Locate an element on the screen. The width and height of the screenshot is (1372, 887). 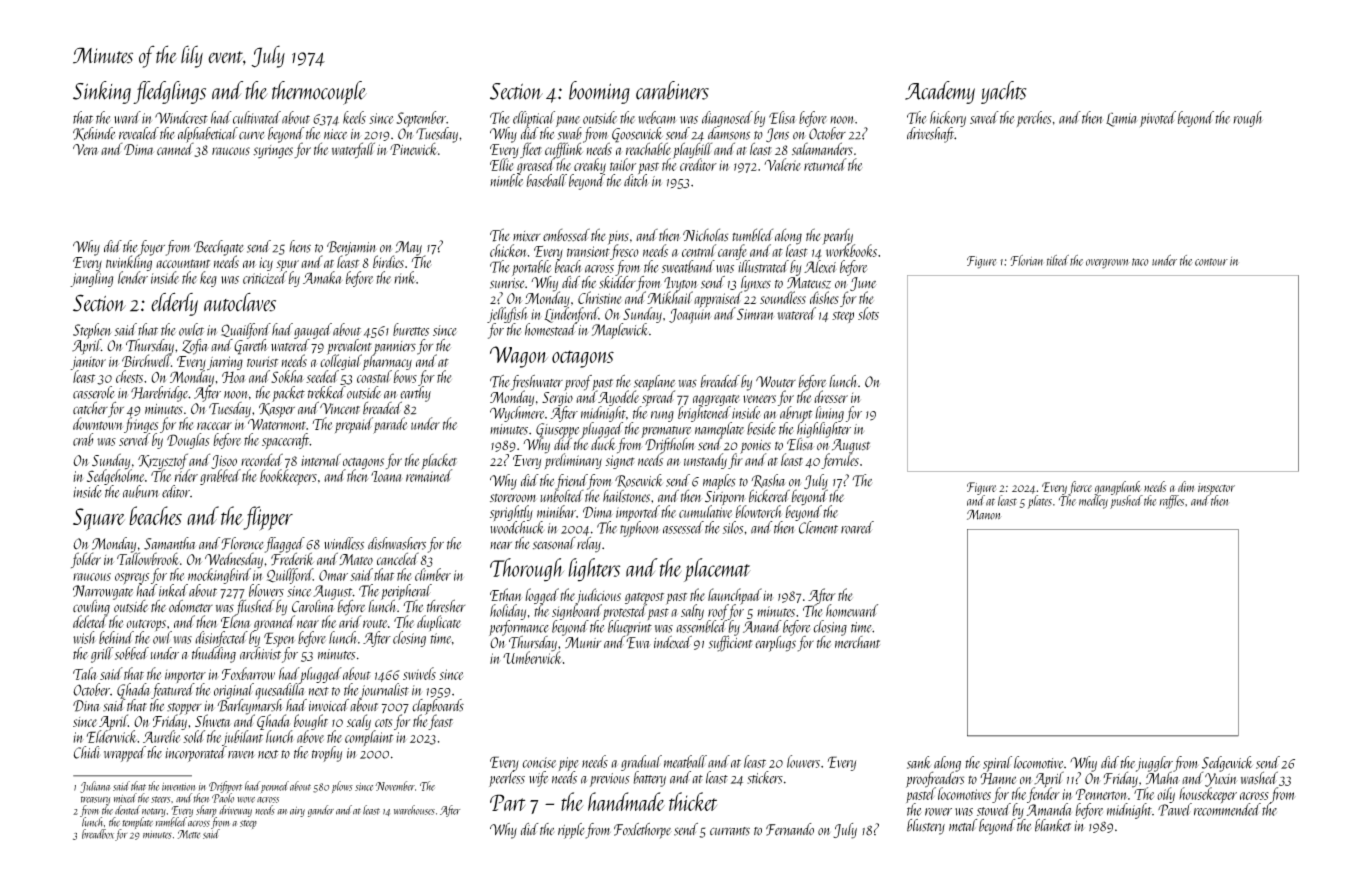
thermocouple is located at coordinates (319, 93).
